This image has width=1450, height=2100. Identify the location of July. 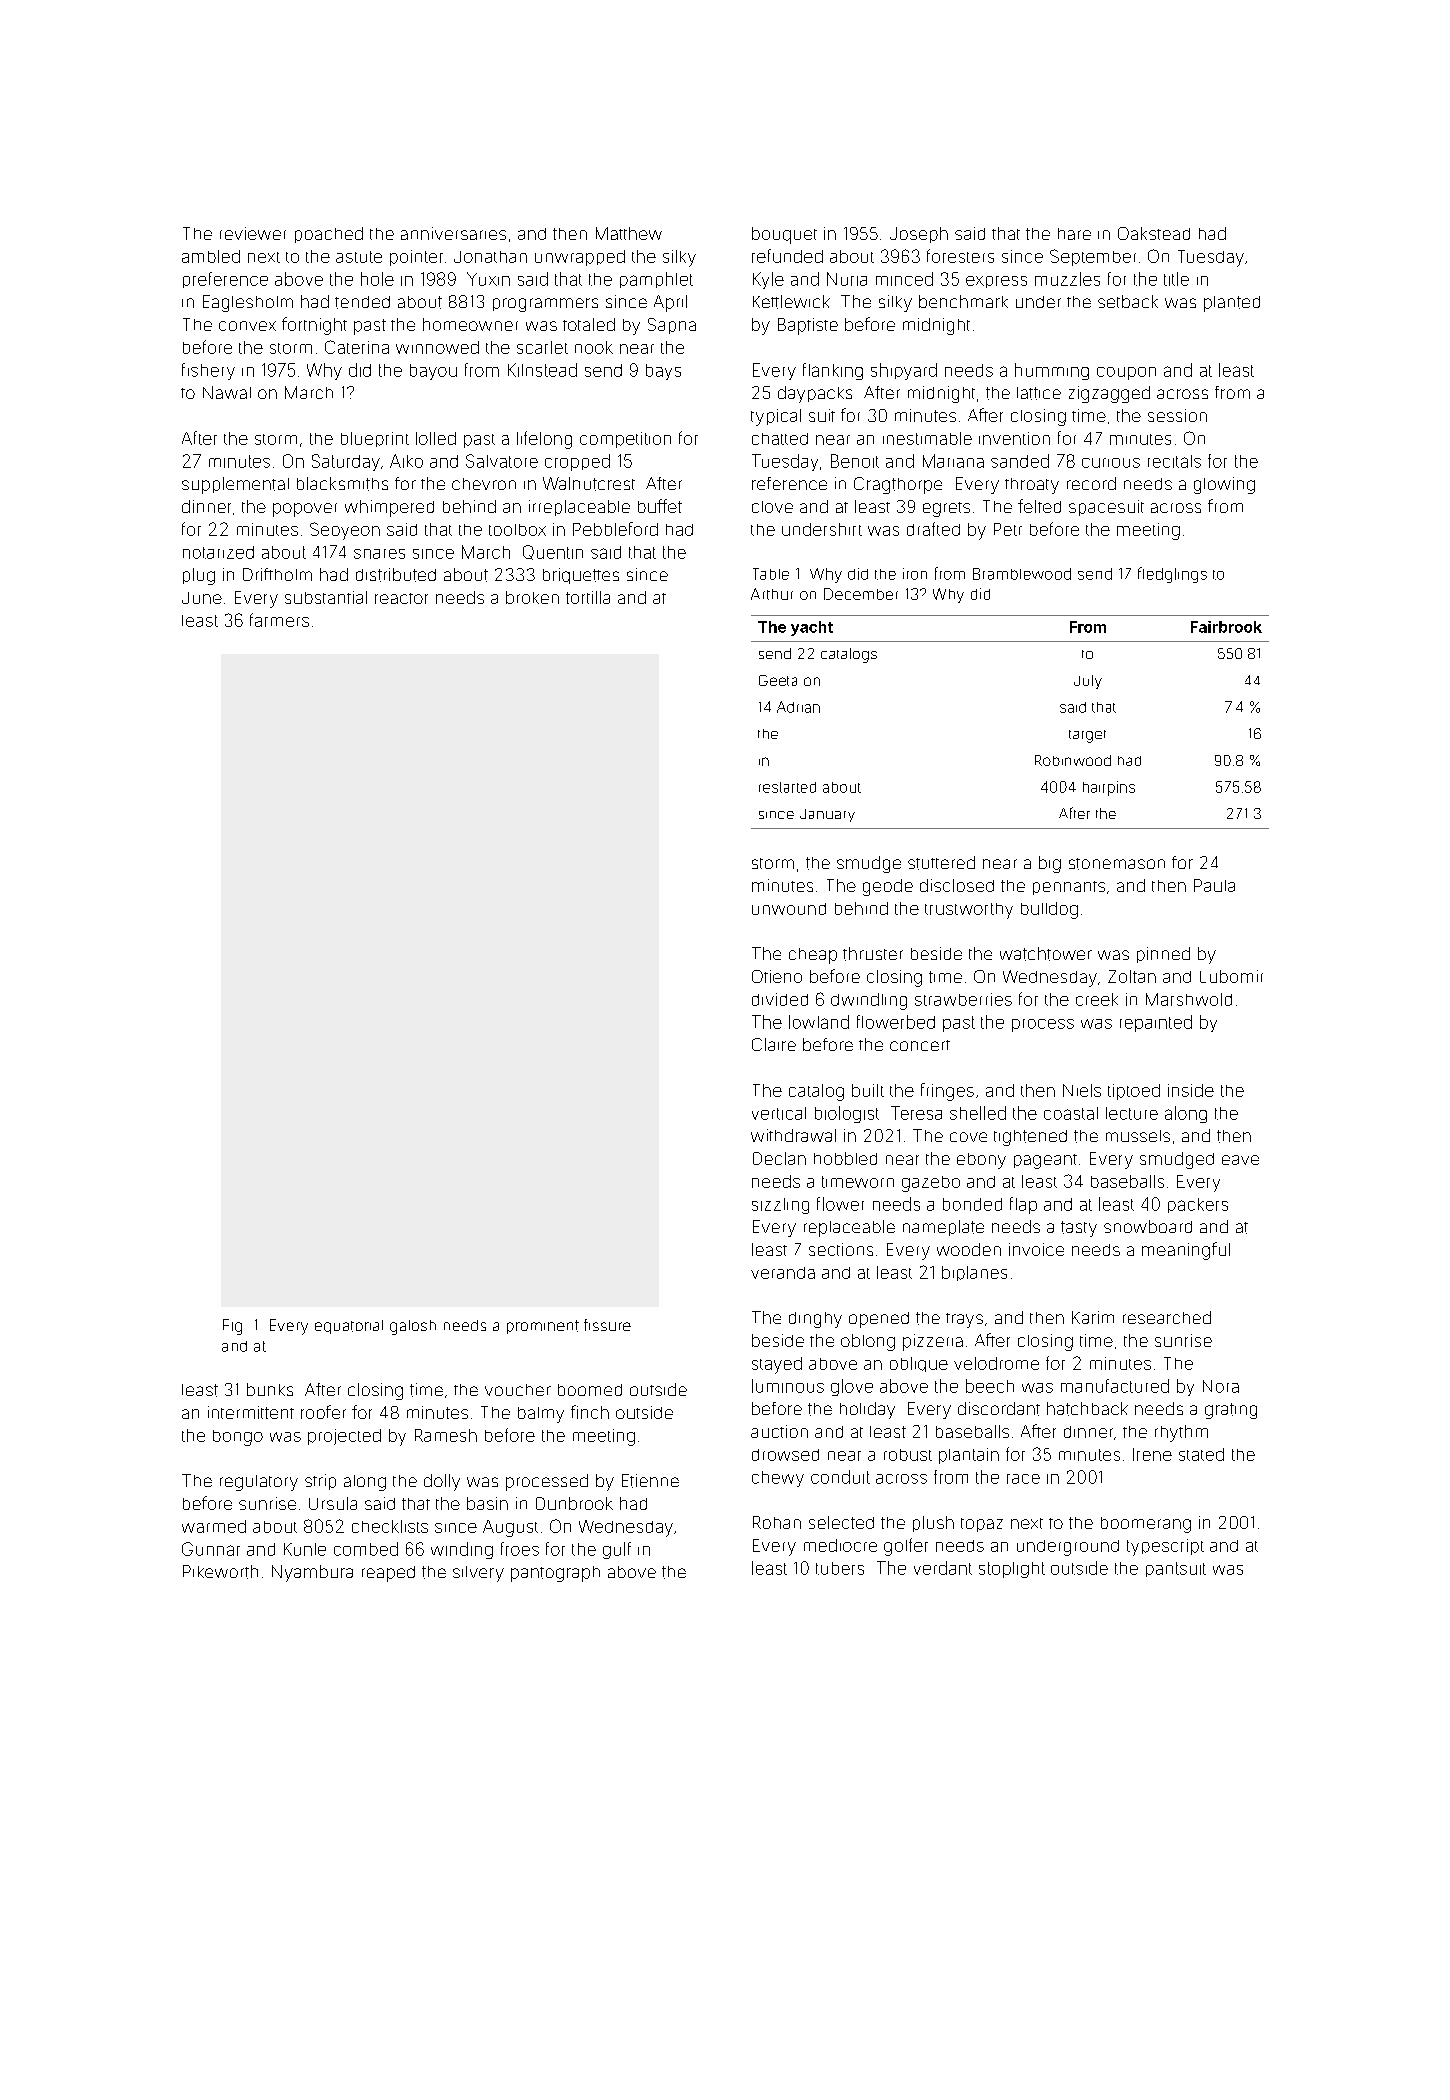
(1088, 682).
